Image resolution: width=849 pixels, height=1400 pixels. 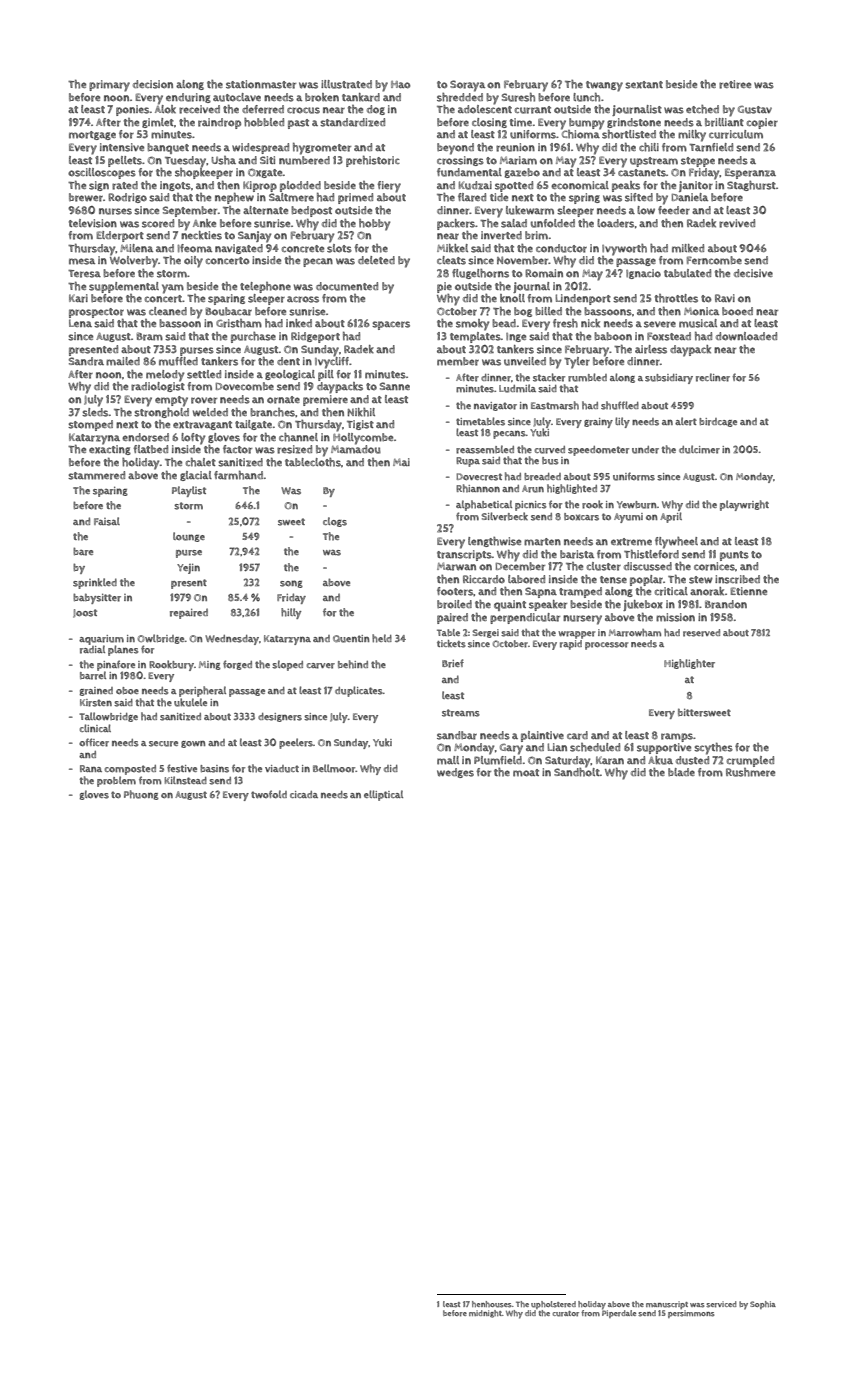 I want to click on revived, so click(x=737, y=223).
